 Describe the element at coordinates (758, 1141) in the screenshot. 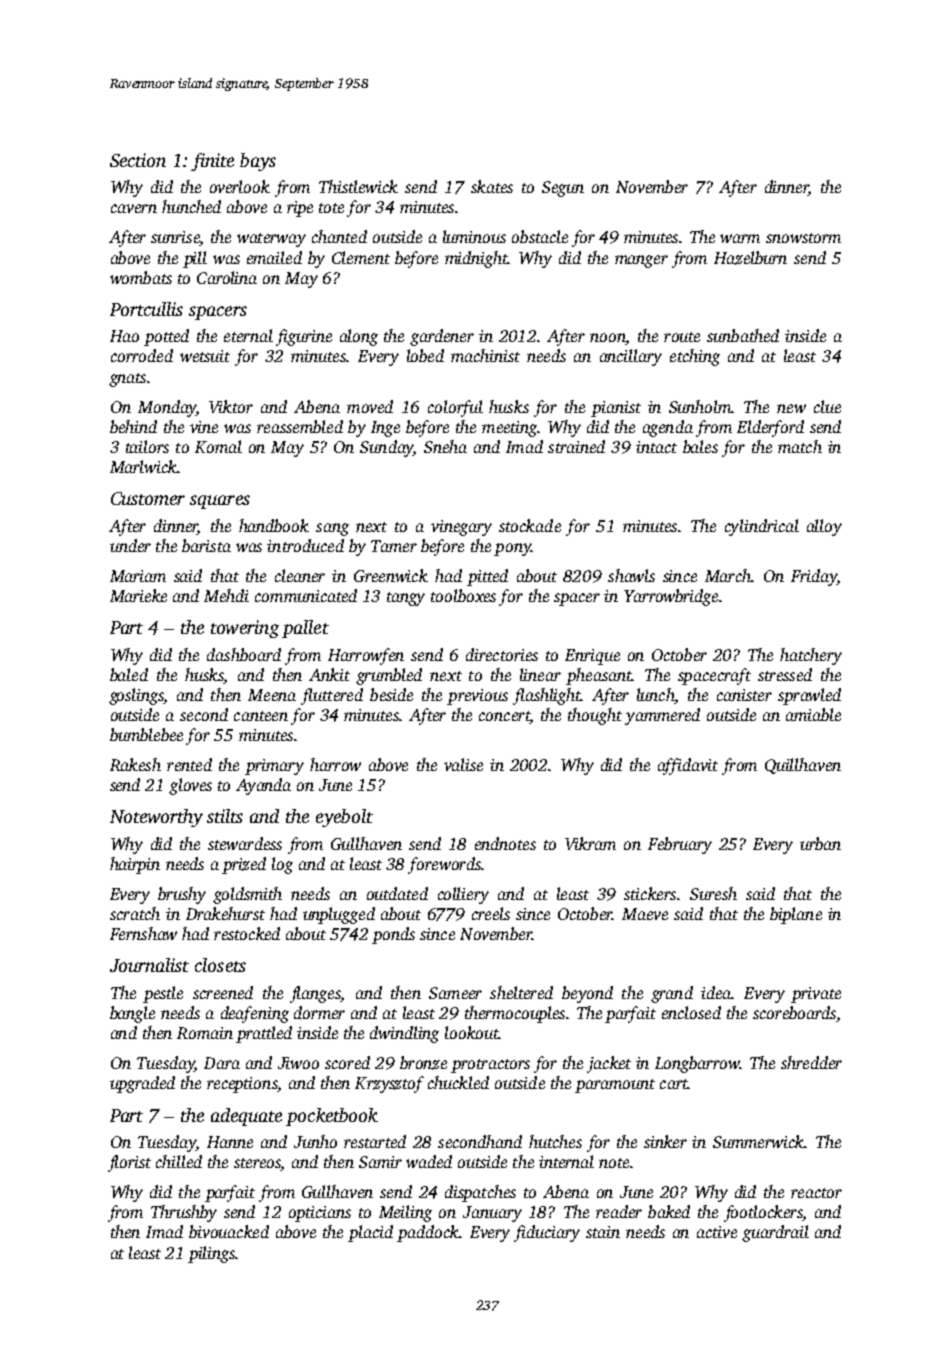

I see `Summerwick` at that location.
